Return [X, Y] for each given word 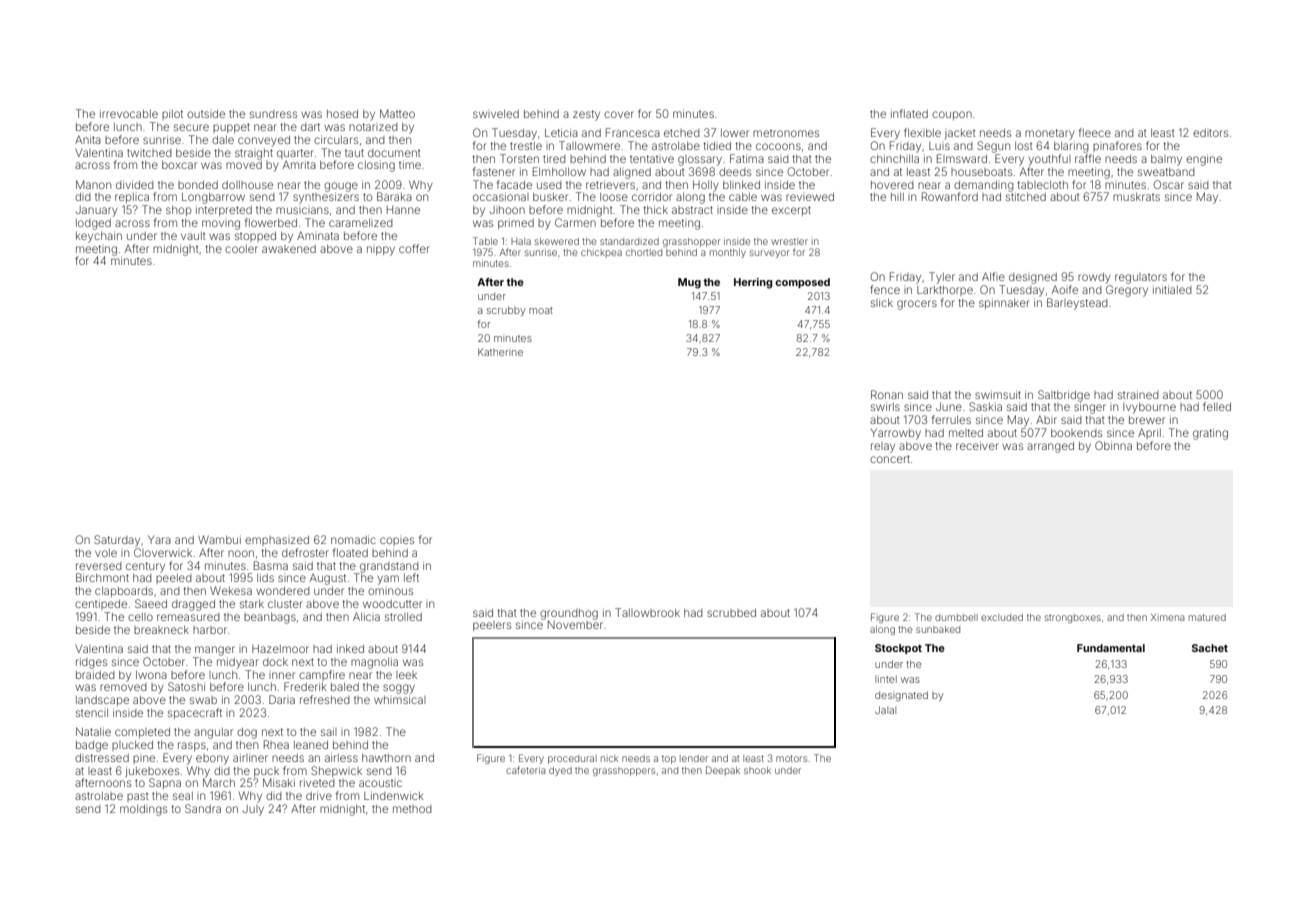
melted [966, 433]
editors [1210, 133]
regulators [1141, 278]
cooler [241, 249]
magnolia [374, 663]
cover [619, 114]
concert [890, 459]
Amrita [299, 164]
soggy [399, 689]
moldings [143, 810]
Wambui [219, 539]
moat [541, 310]
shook [757, 770]
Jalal [885, 710]
